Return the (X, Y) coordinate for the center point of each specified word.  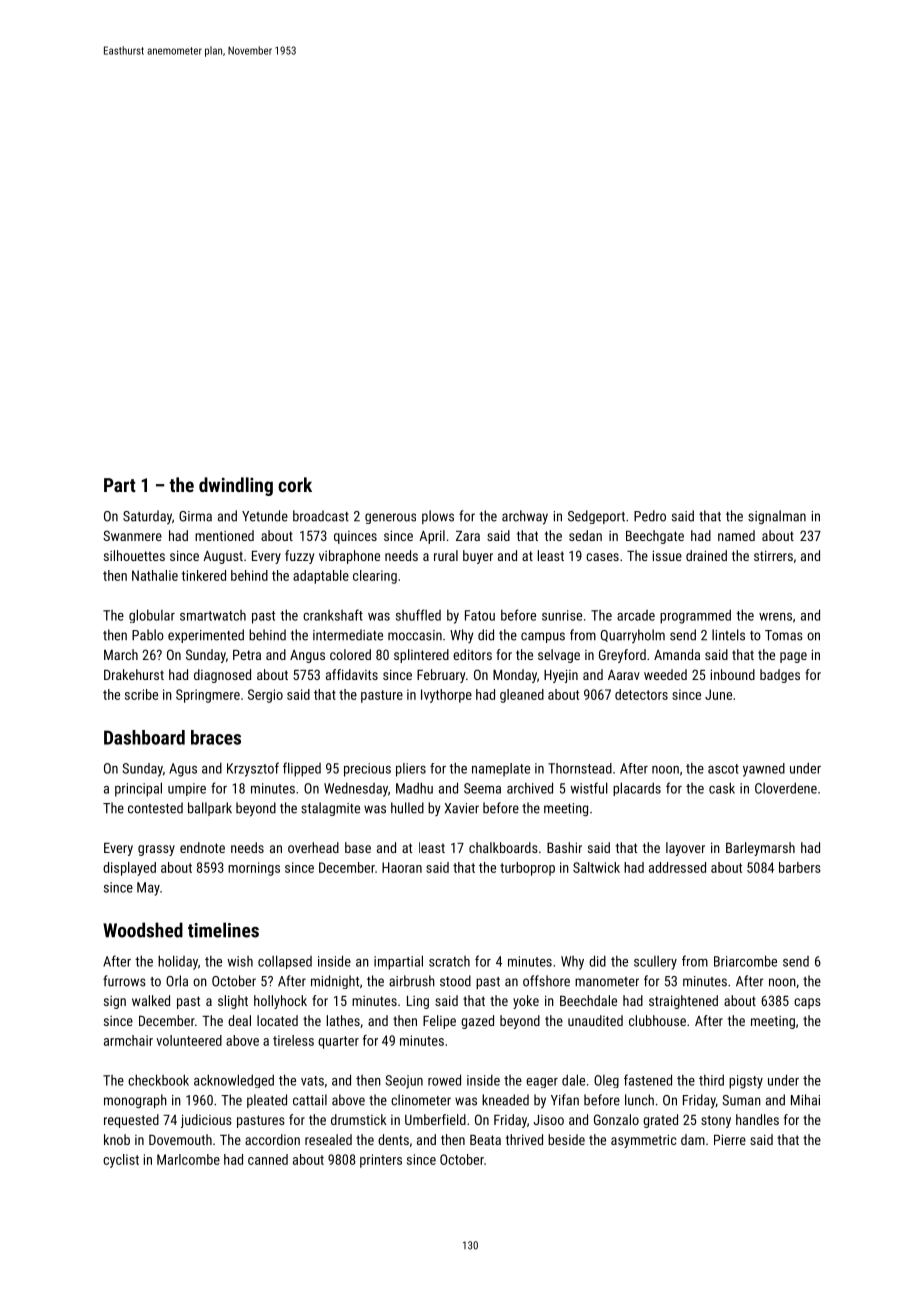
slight (233, 1002)
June (718, 694)
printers (381, 1161)
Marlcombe (188, 1159)
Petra (247, 655)
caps (807, 1003)
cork (295, 484)
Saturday (147, 517)
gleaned (522, 696)
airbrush (412, 981)
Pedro (650, 516)
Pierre (730, 1139)
